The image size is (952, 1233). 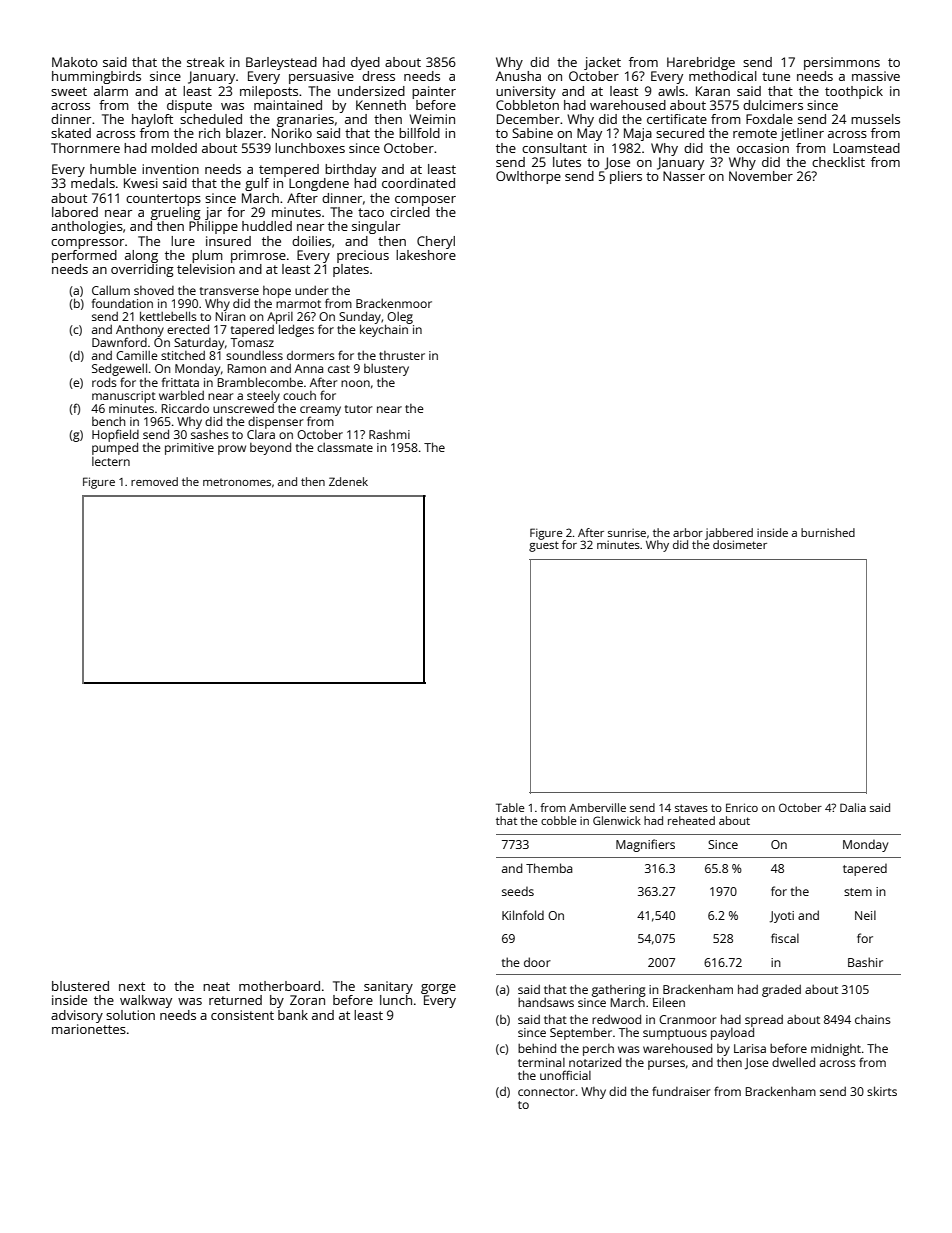 I want to click on Rashmi, so click(x=389, y=434).
